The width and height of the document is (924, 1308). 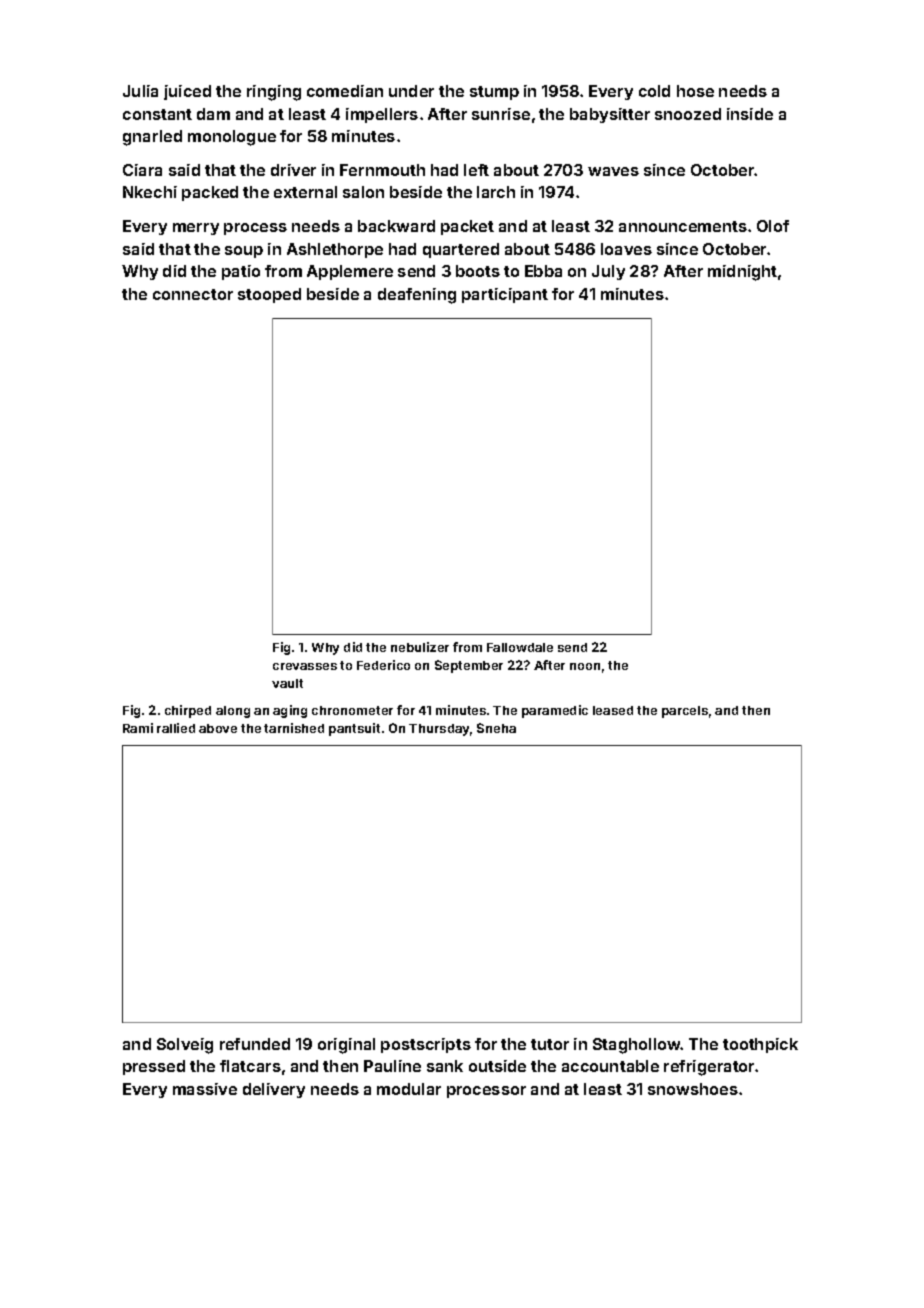 I want to click on postscripts, so click(x=426, y=1045).
